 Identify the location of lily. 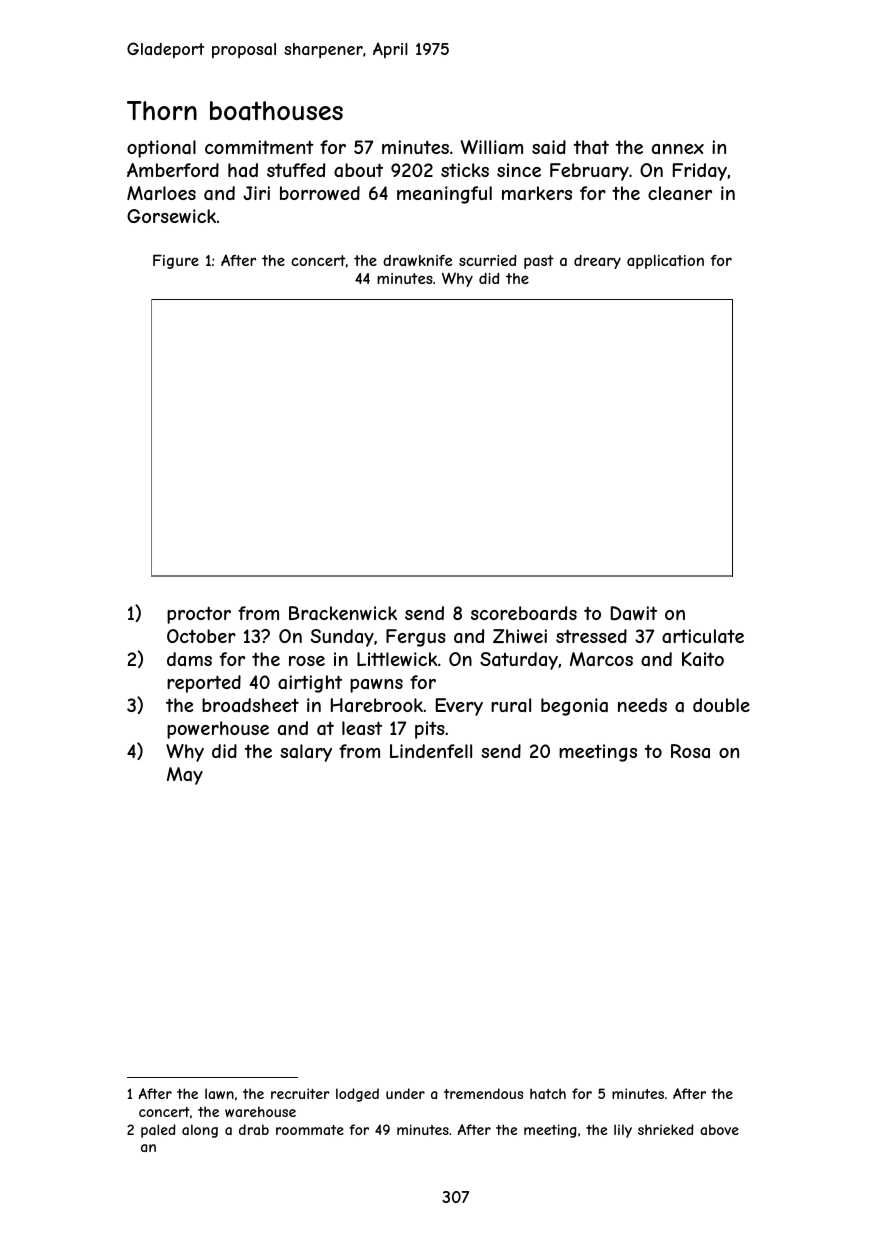
(623, 1131).
